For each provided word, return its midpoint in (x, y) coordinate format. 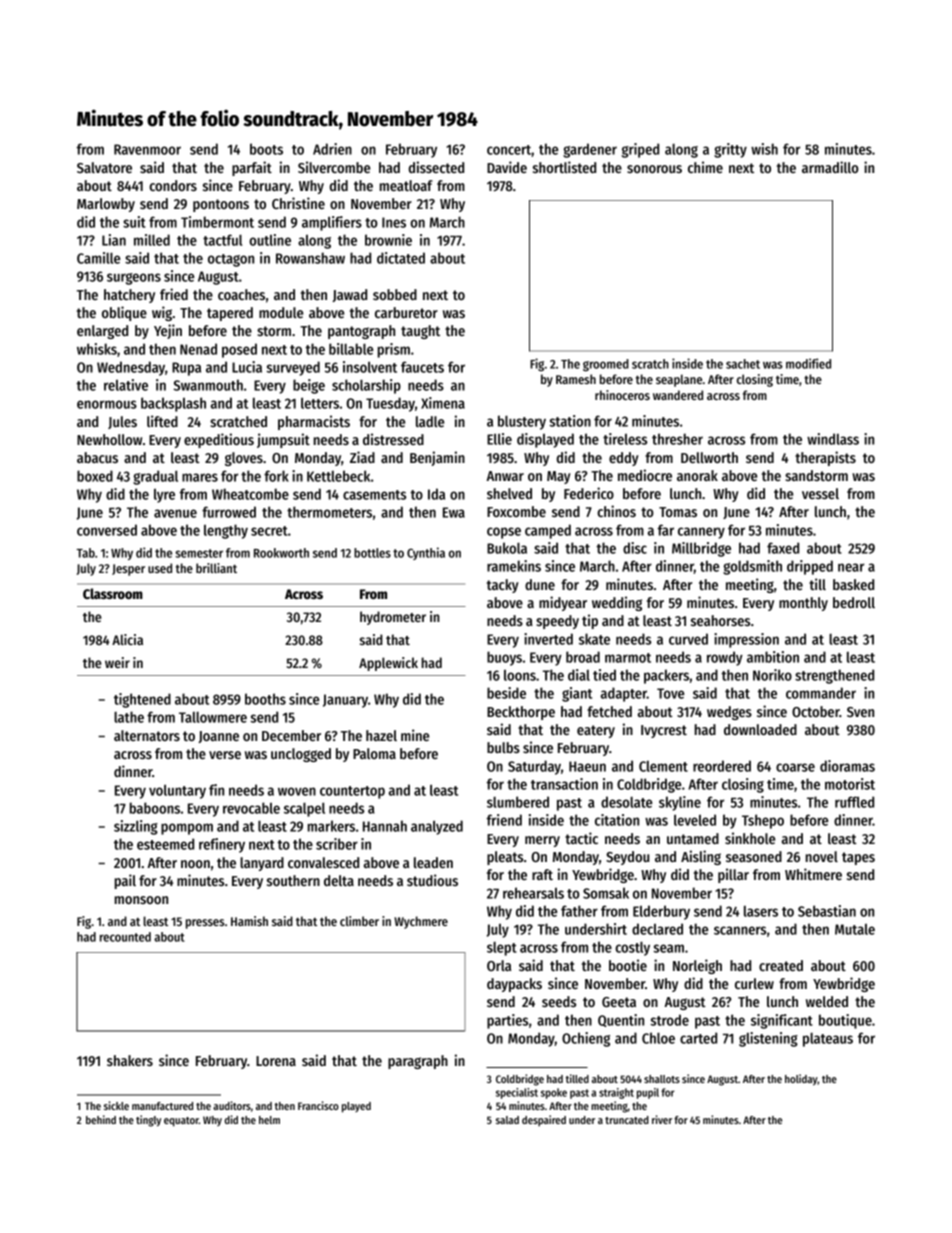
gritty (730, 150)
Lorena (276, 1061)
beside (506, 693)
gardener (590, 150)
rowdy (725, 658)
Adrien (332, 149)
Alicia (127, 639)
